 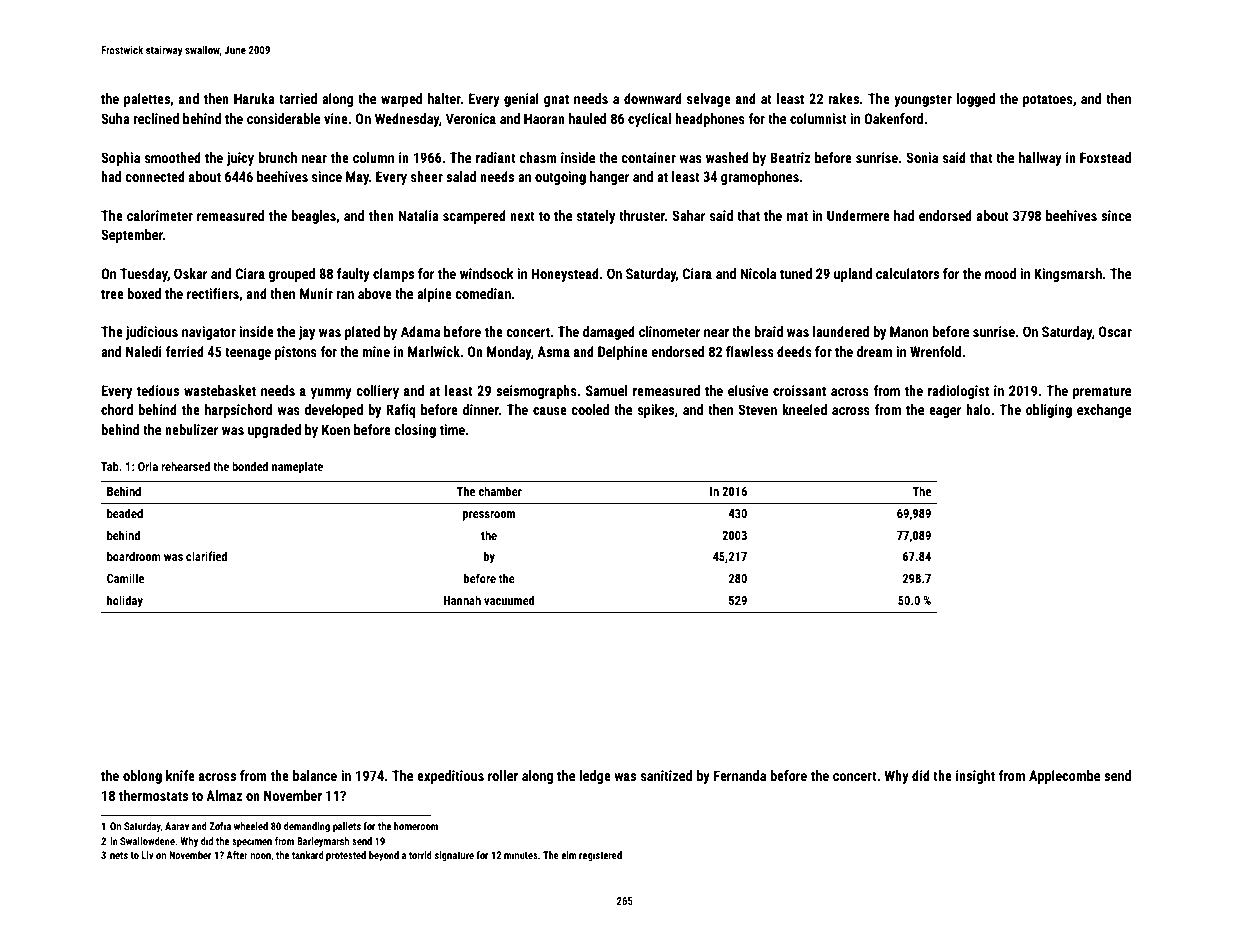 I want to click on mine, so click(x=376, y=351).
